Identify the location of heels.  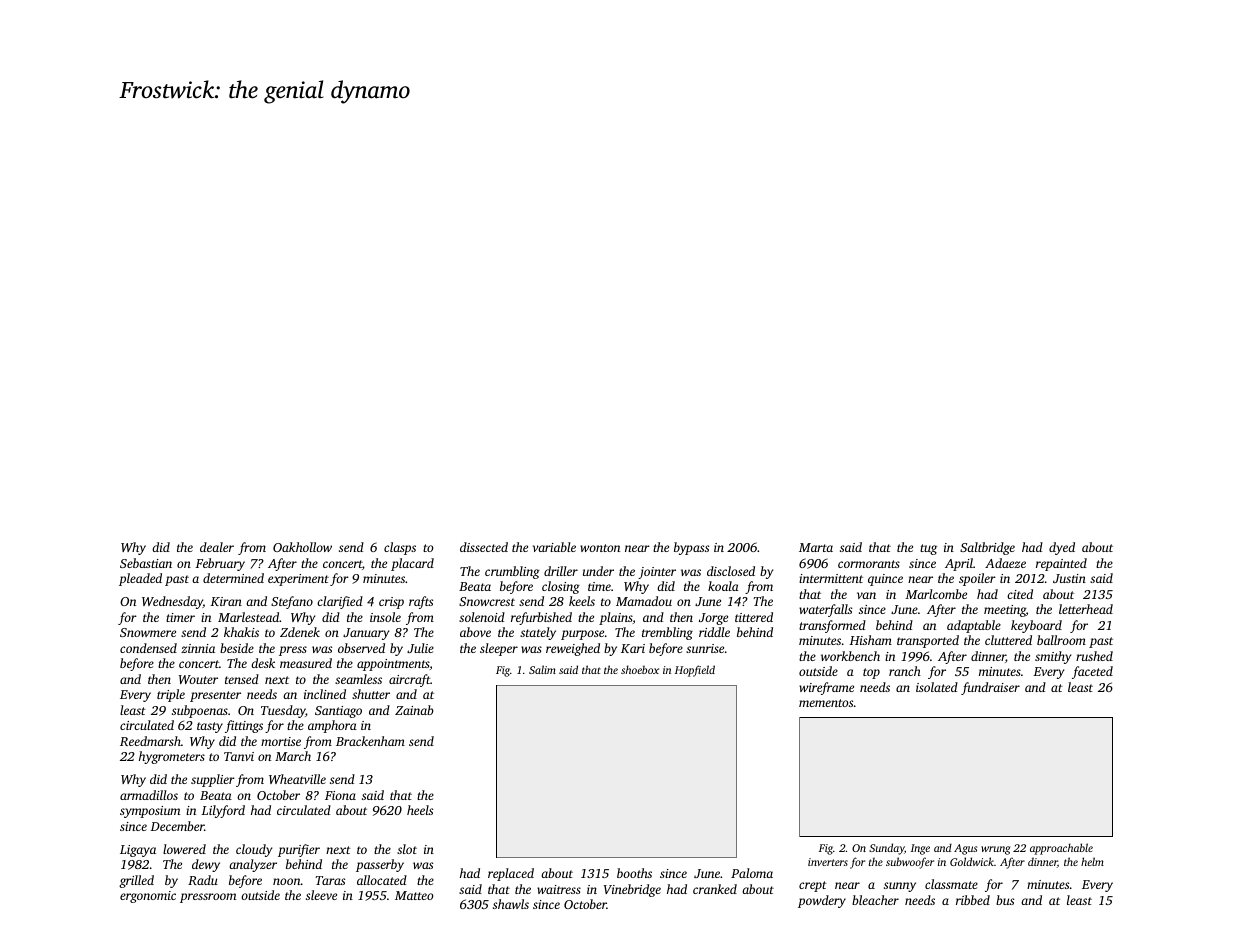
(420, 810).
